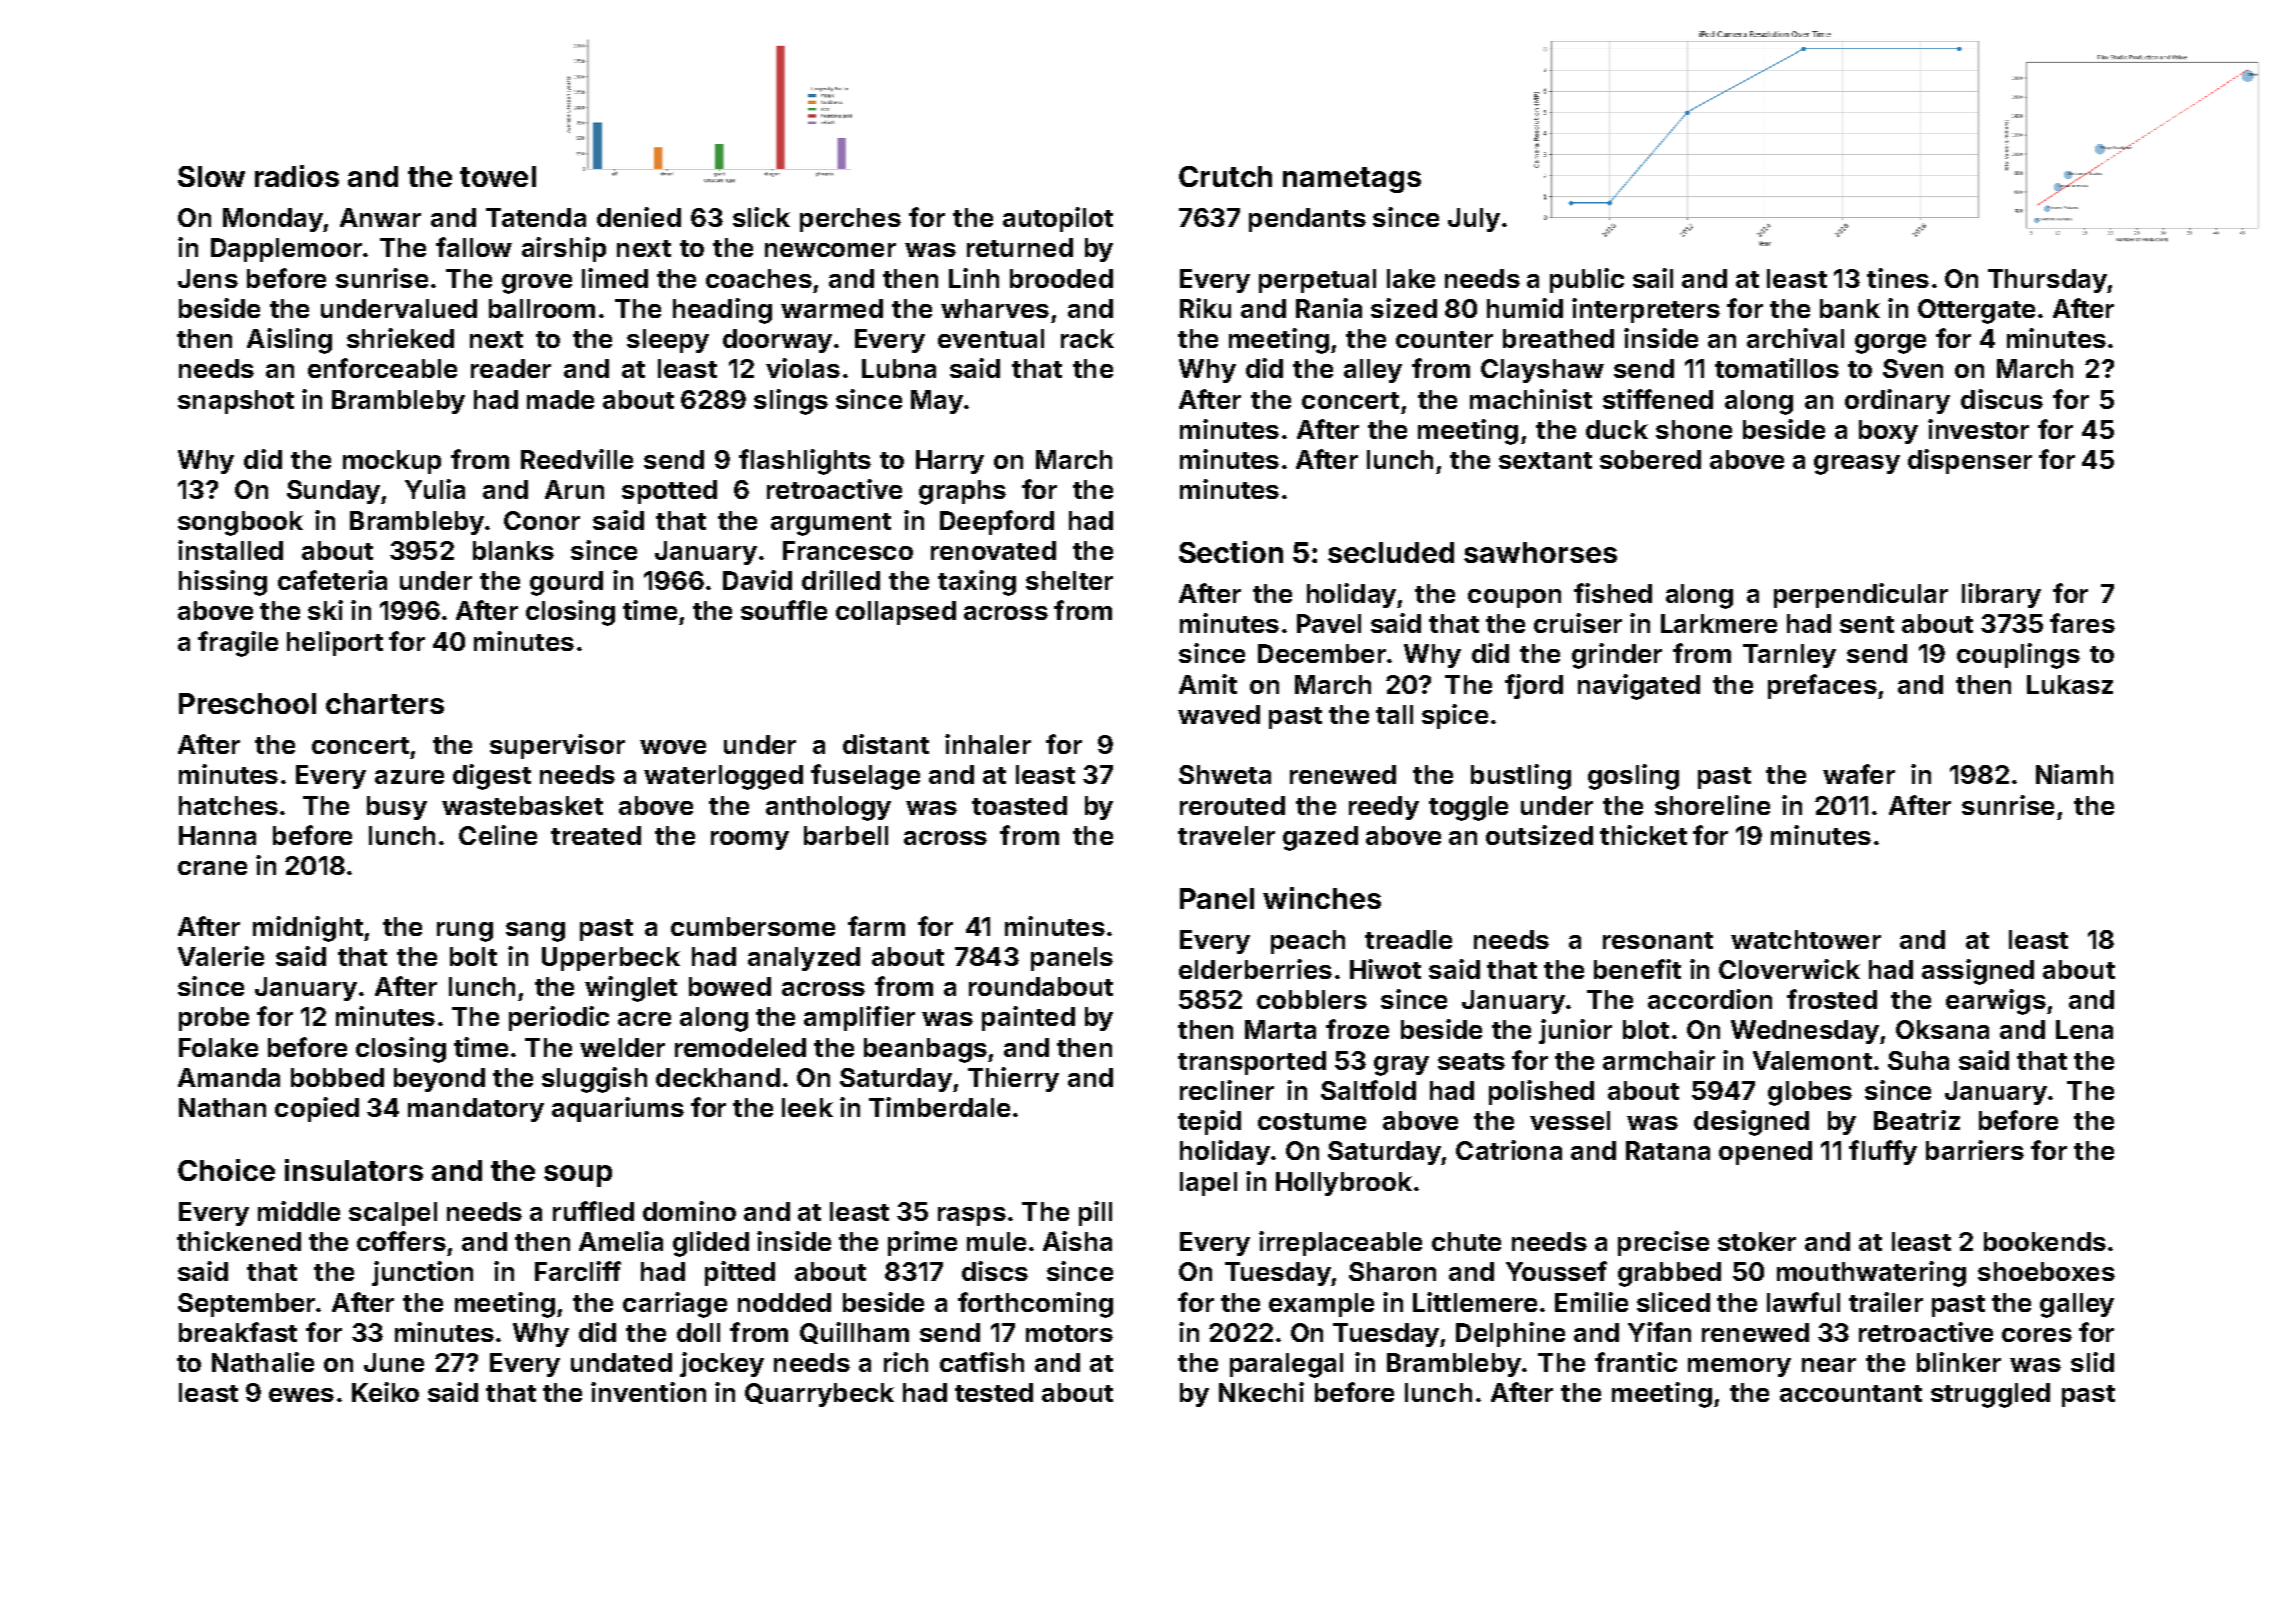 This screenshot has height=1620, width=2292. Describe the element at coordinates (896, 613) in the screenshot. I see `collapsed` at that location.
